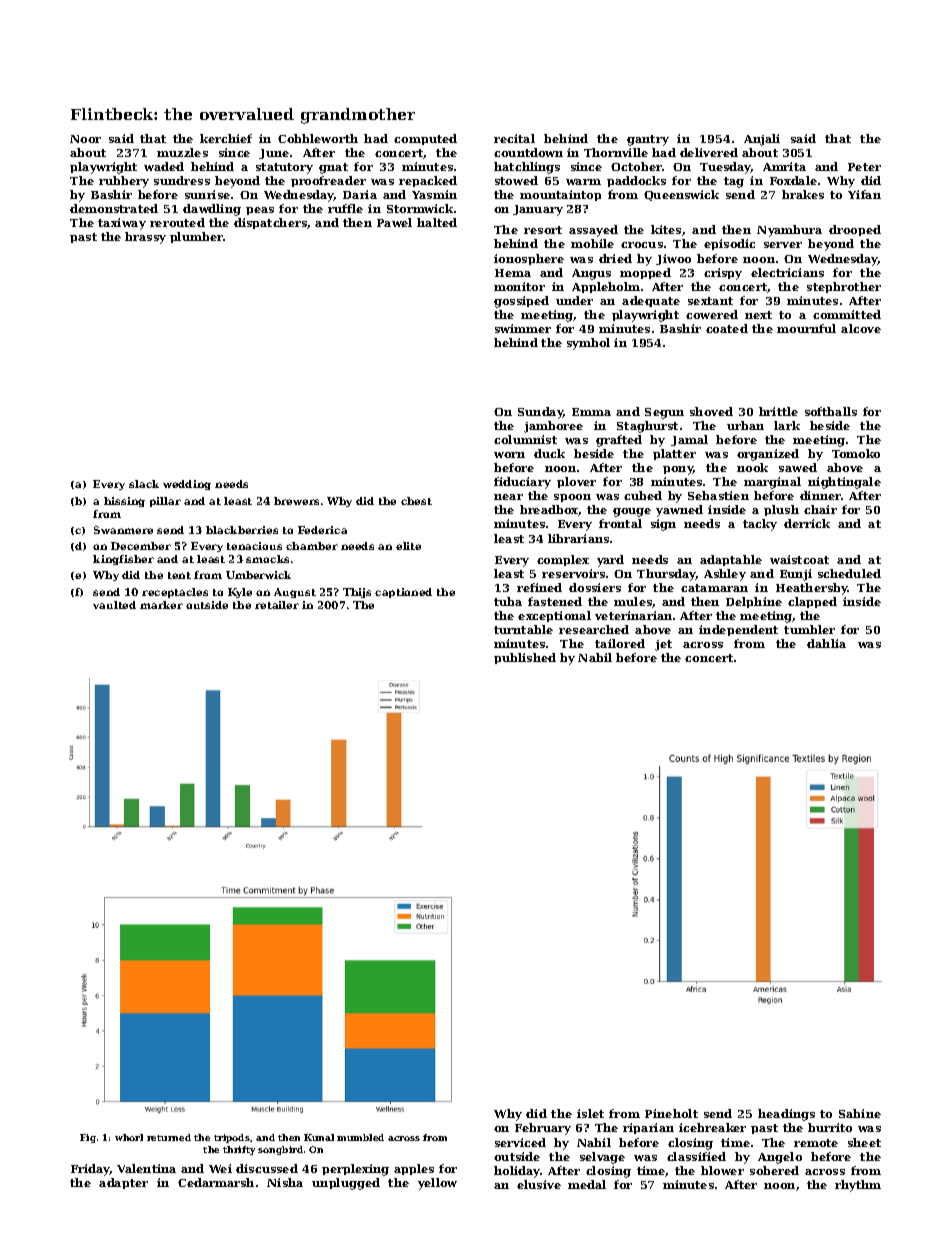 The image size is (952, 1233). Describe the element at coordinates (129, 1137) in the page. I see `whorl` at that location.
